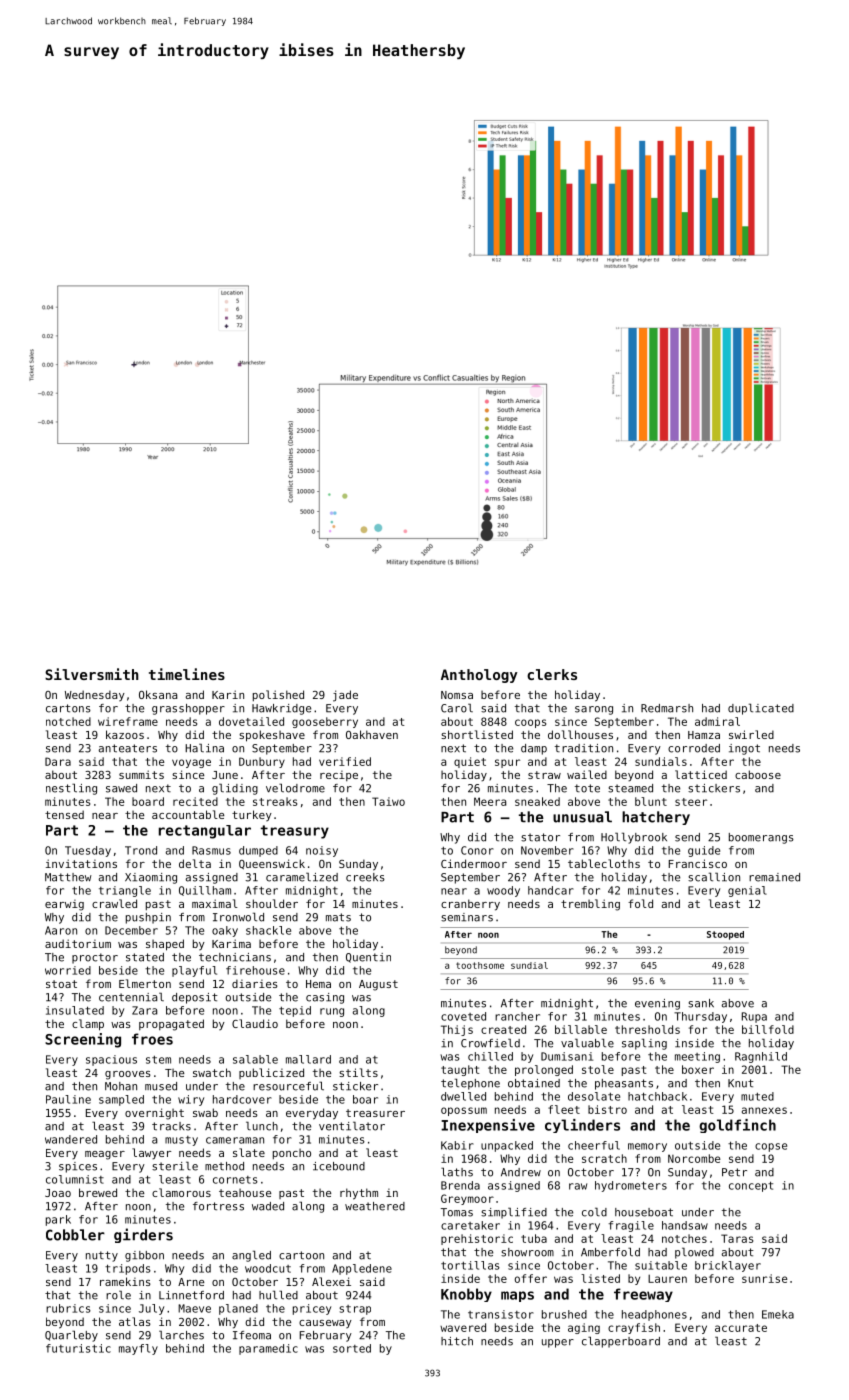  Describe the element at coordinates (345, 696) in the screenshot. I see `jade` at that location.
